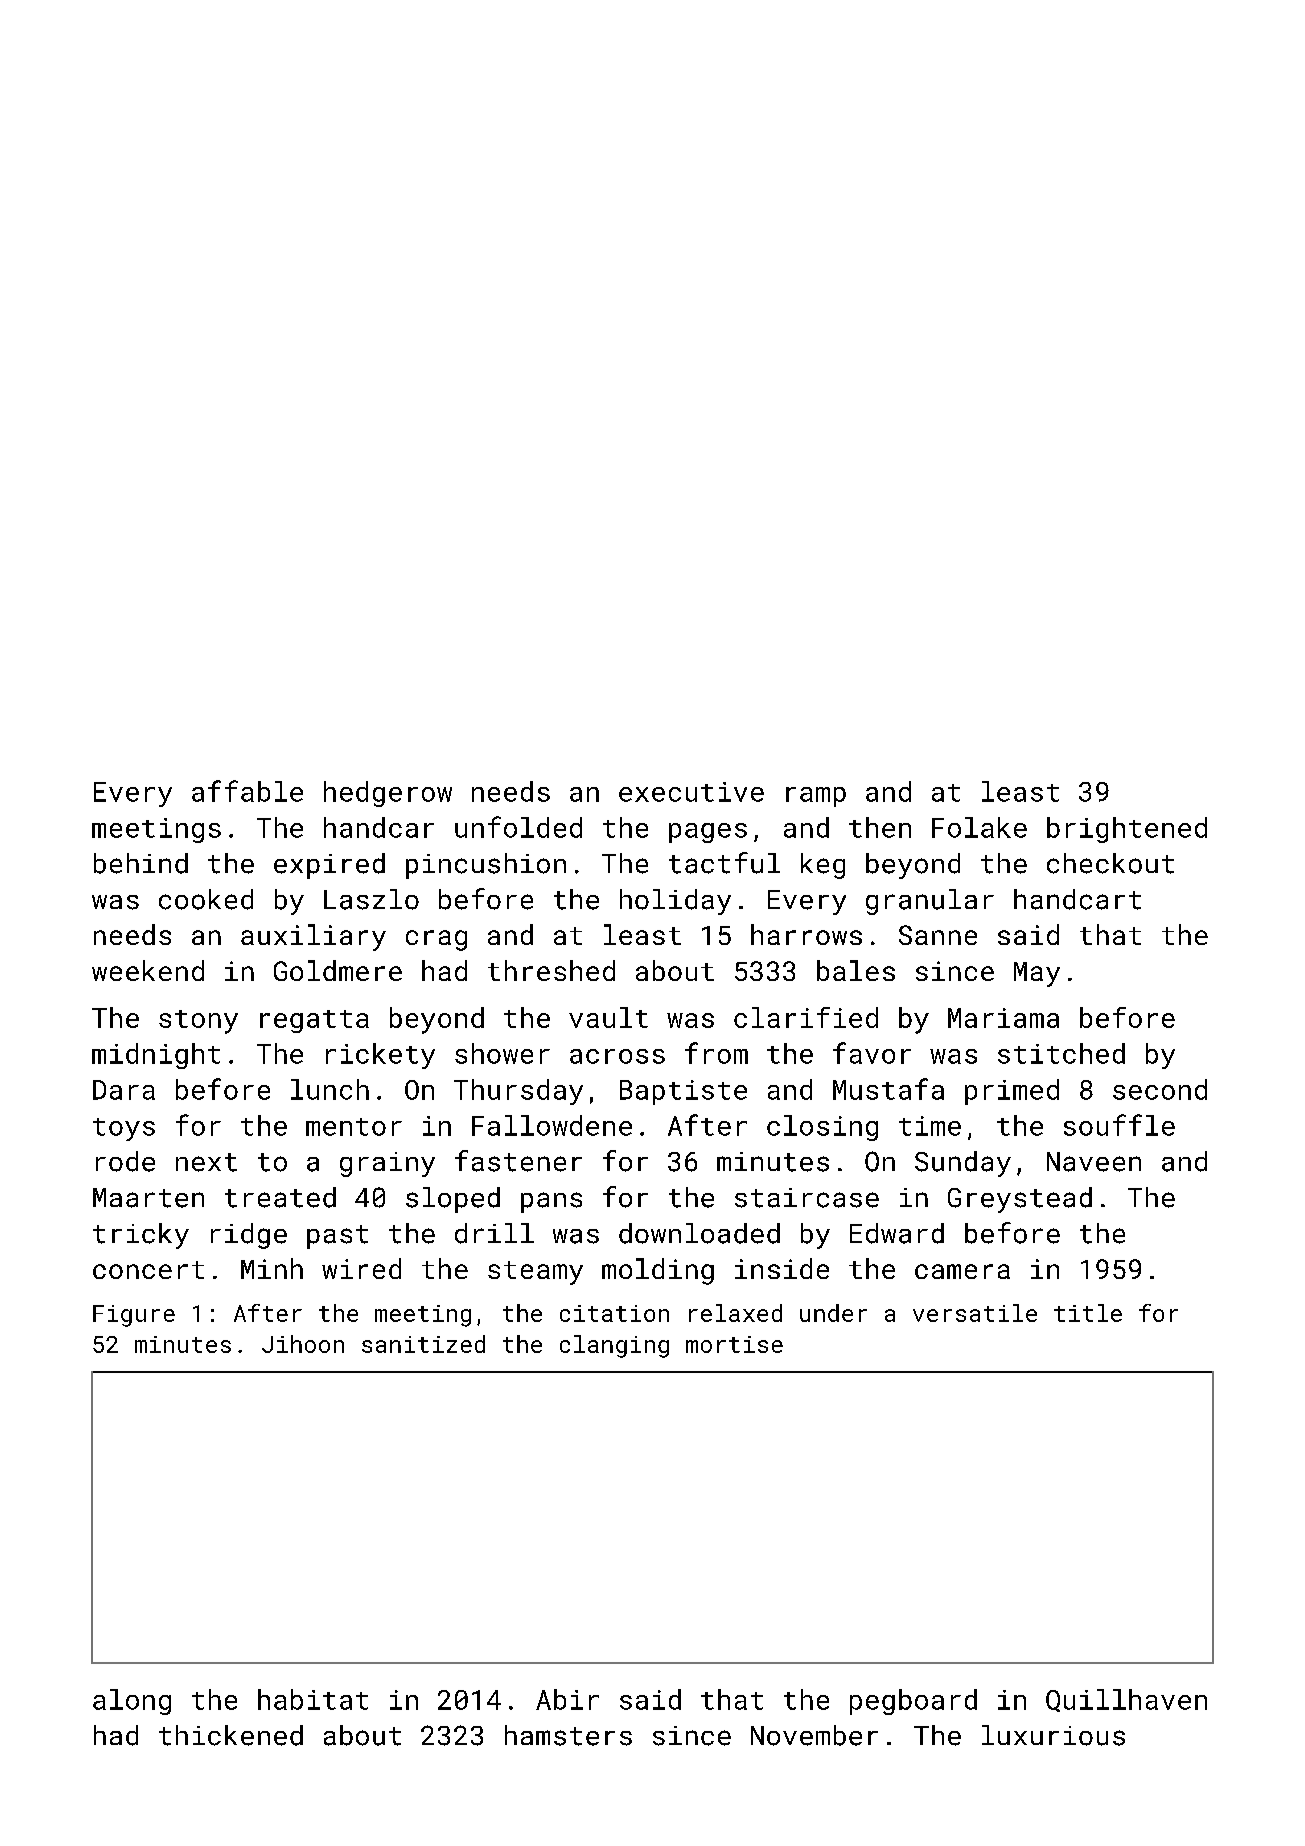 This screenshot has height=1846, width=1305. Describe the element at coordinates (683, 1092) in the screenshot. I see `Baptiste` at that location.
